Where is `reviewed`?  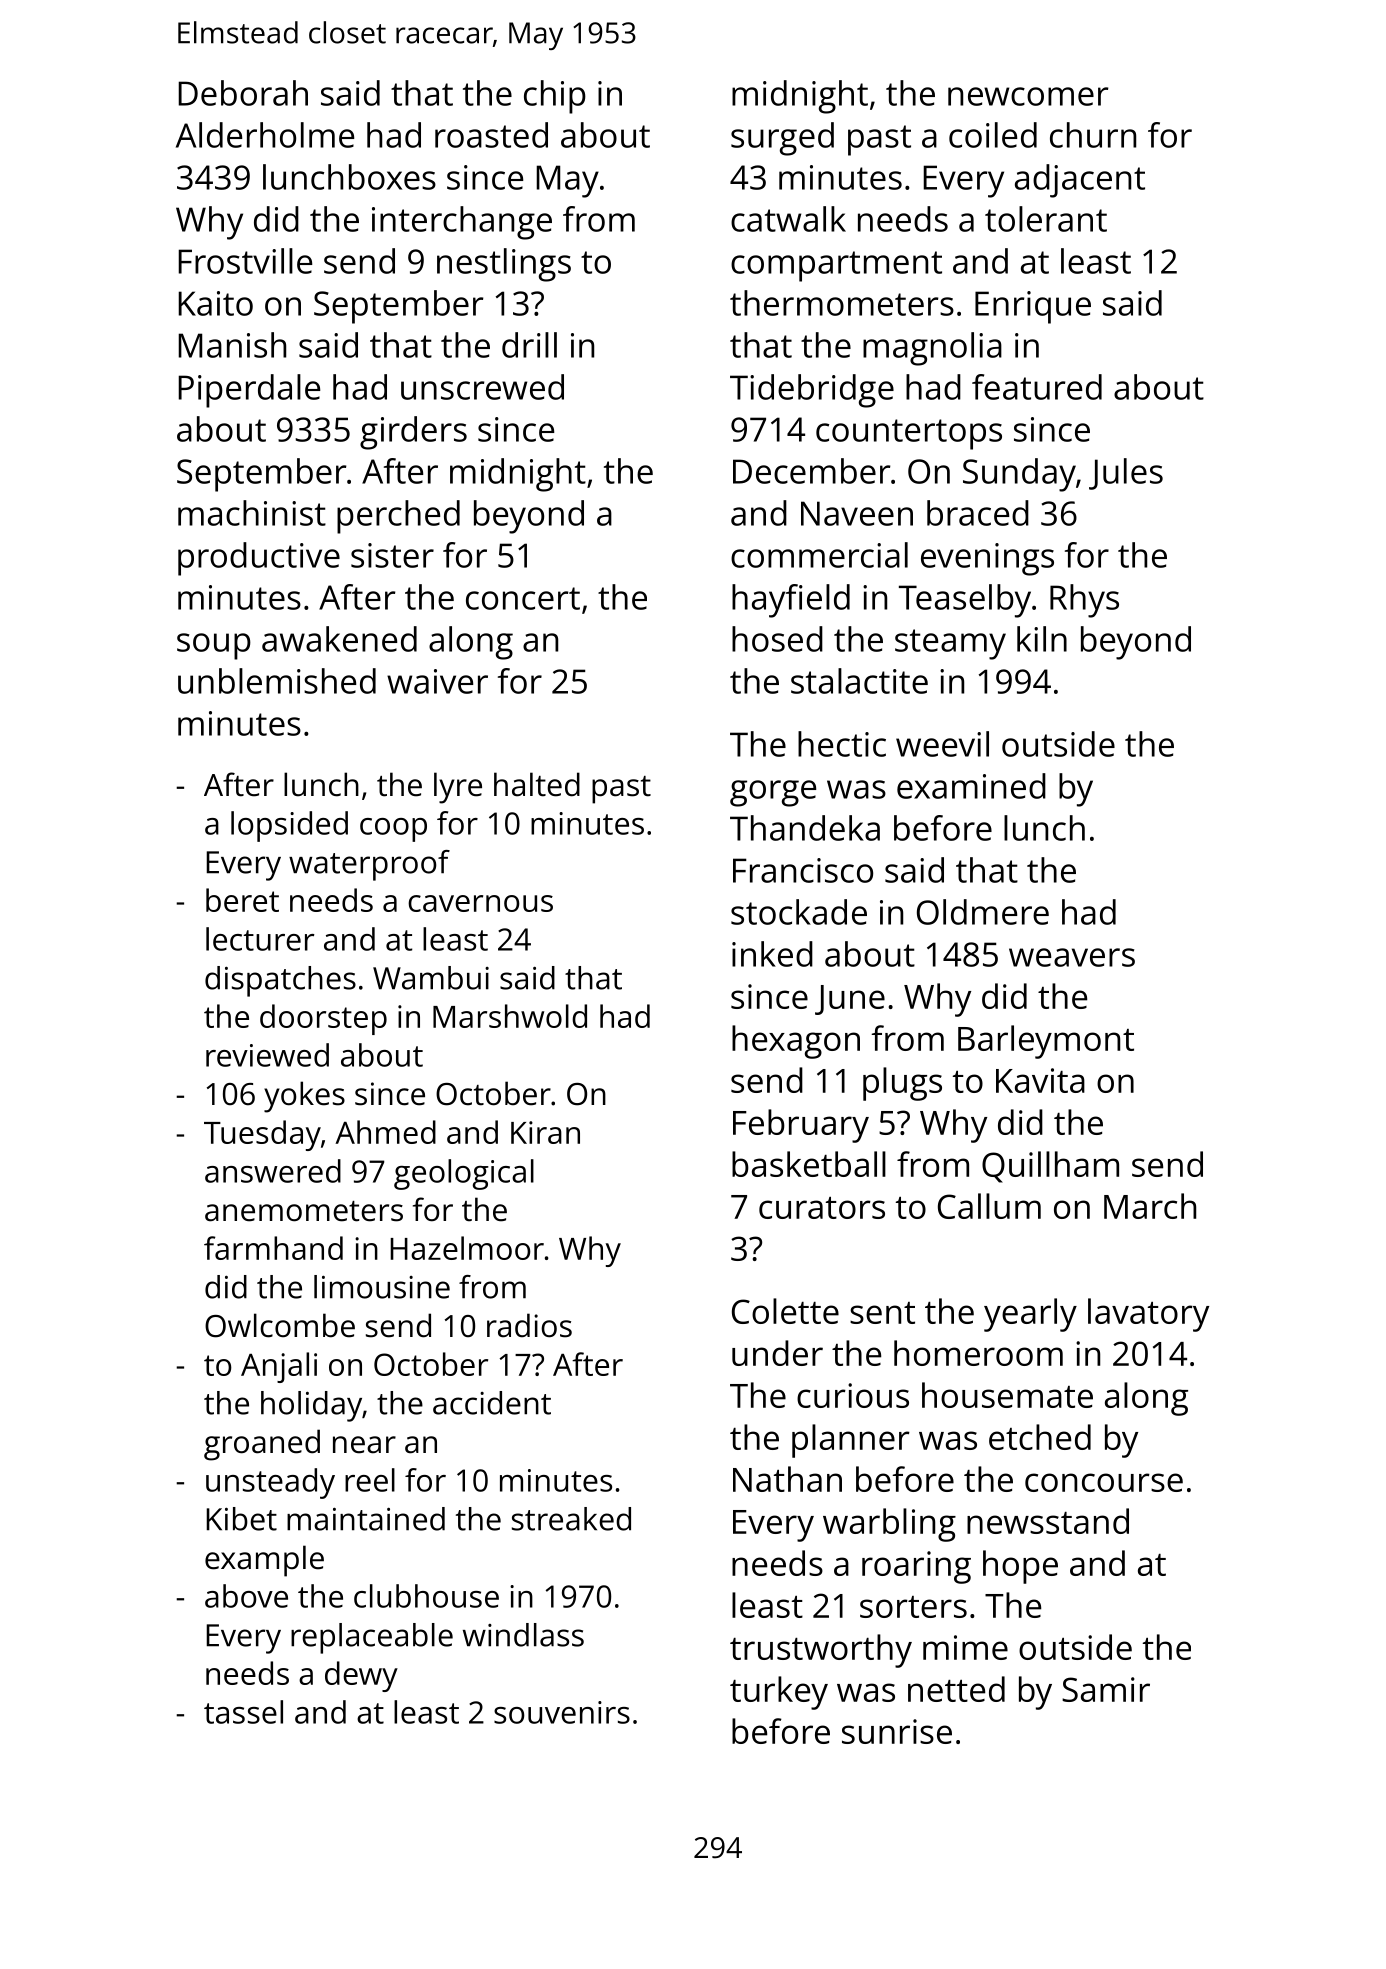 reviewed is located at coordinates (267, 1055).
